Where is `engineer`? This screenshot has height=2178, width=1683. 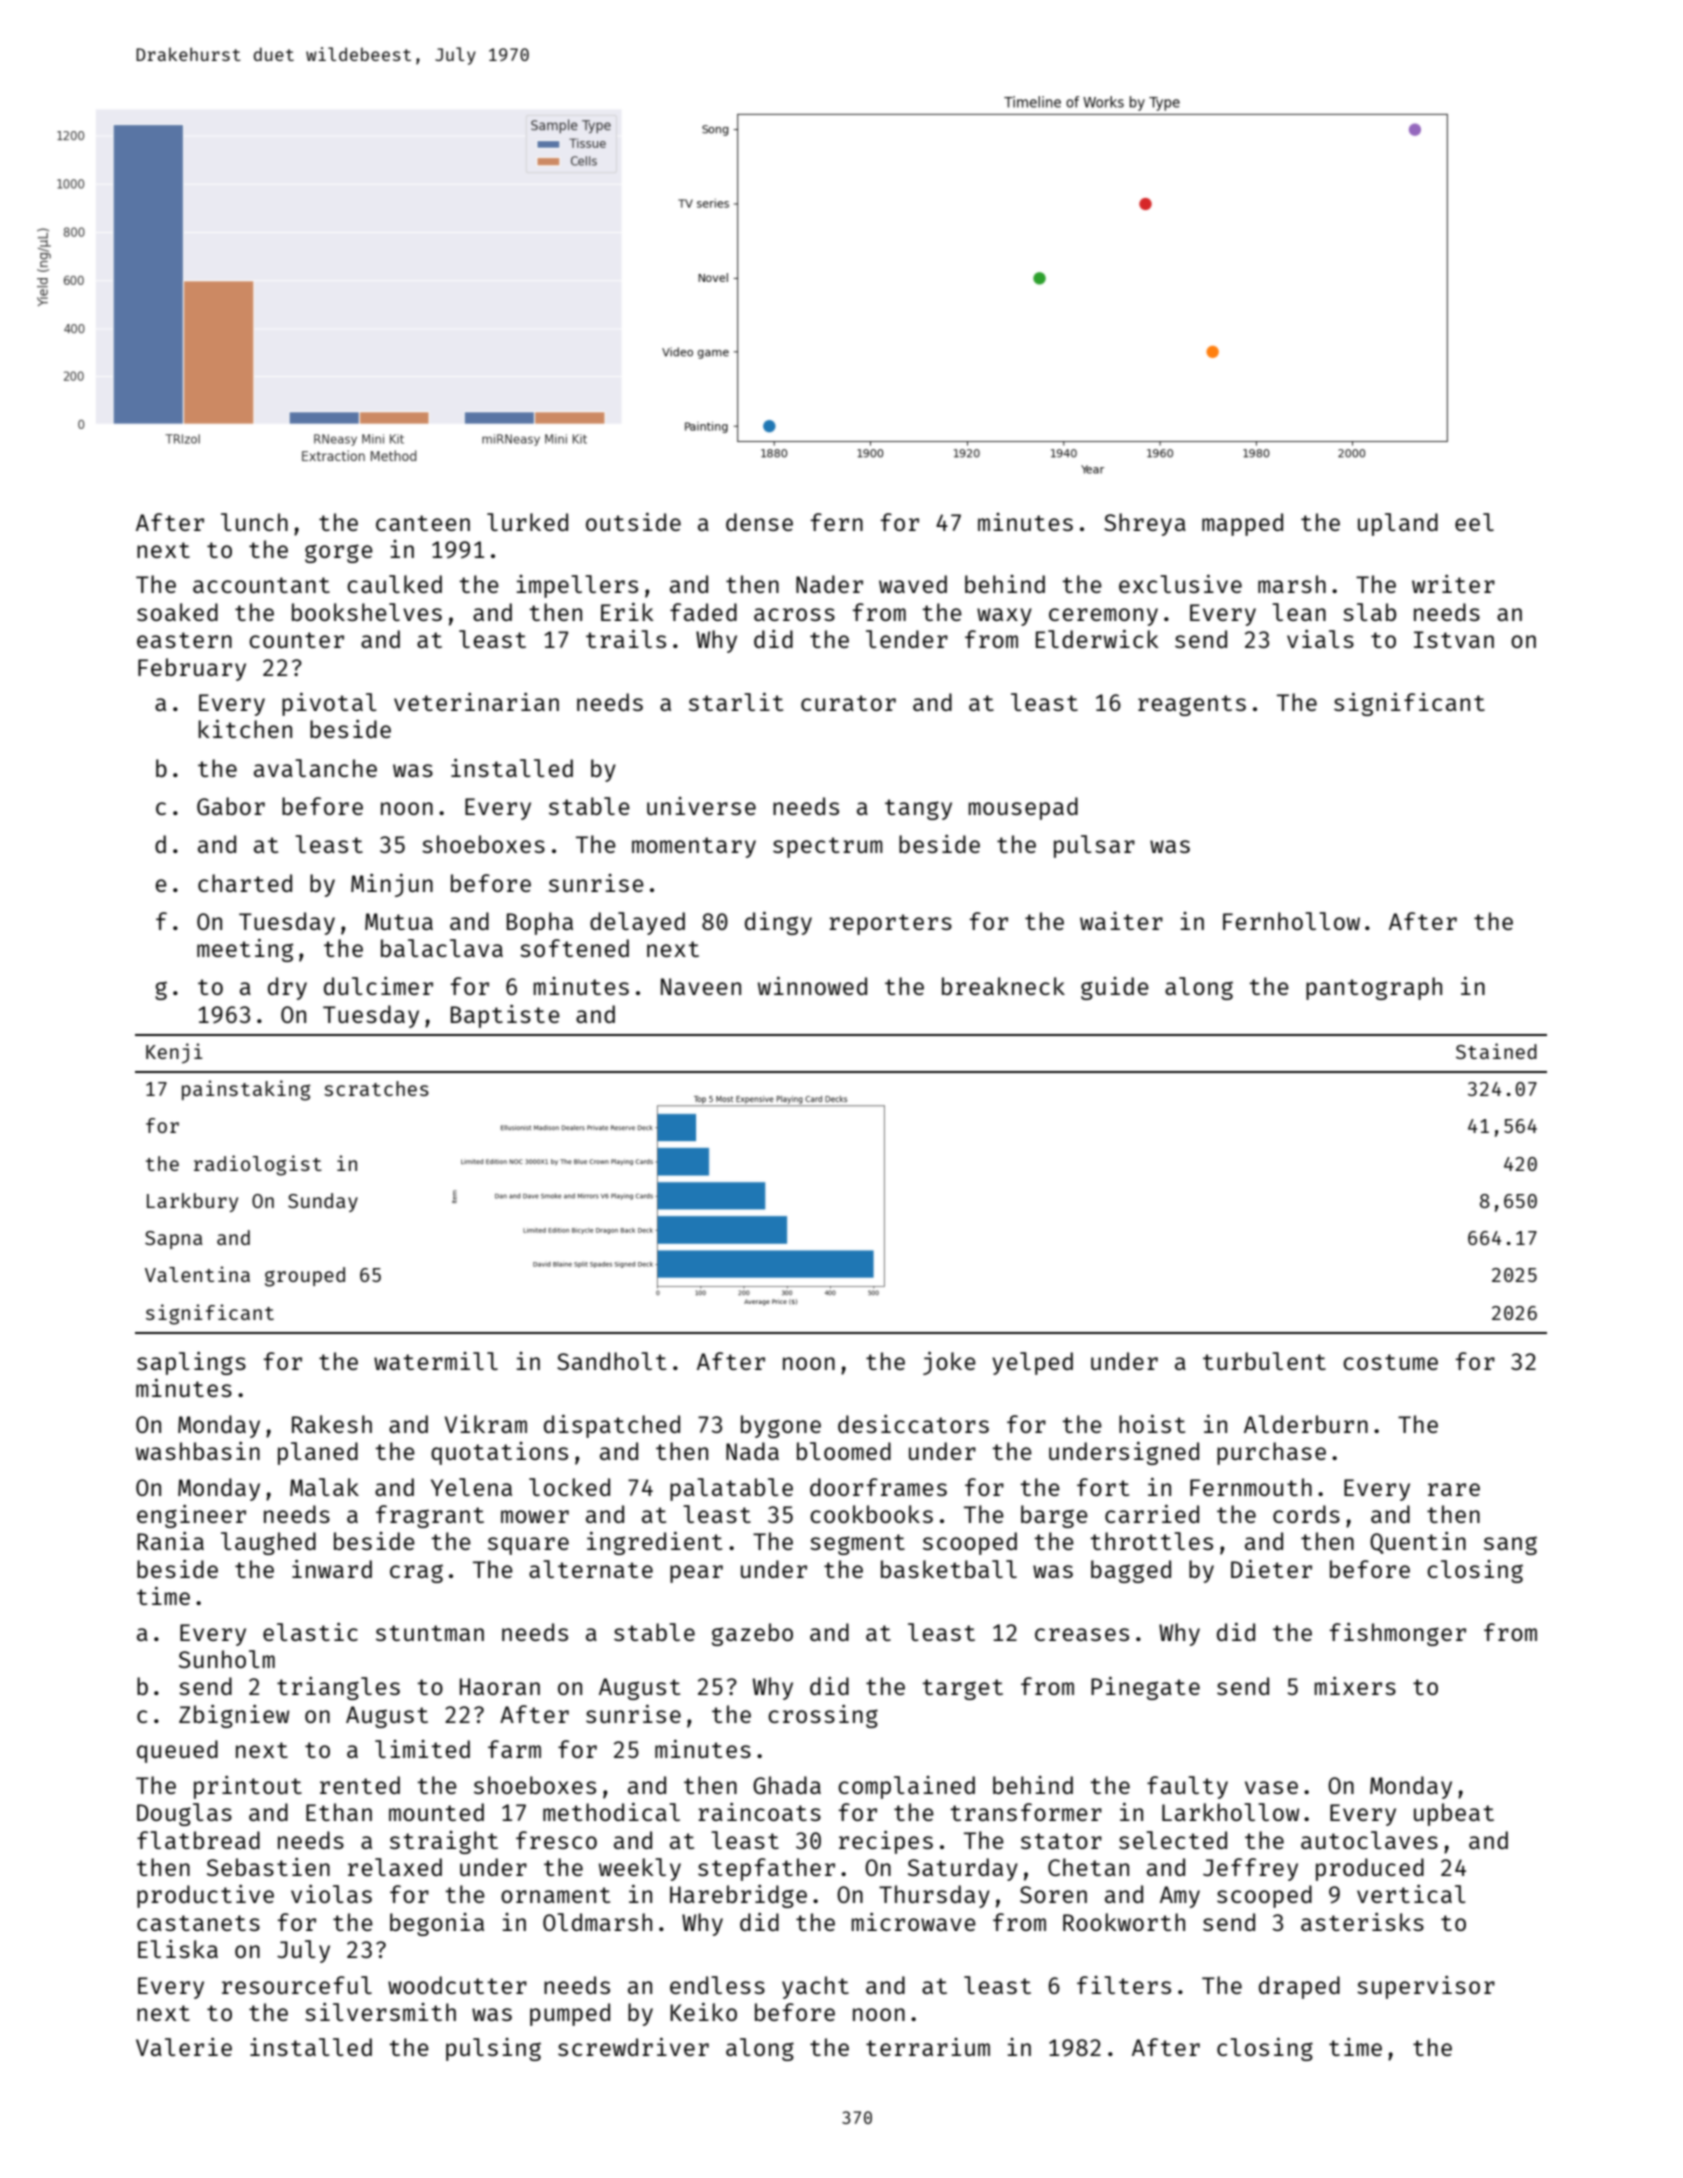 engineer is located at coordinates (191, 1516).
